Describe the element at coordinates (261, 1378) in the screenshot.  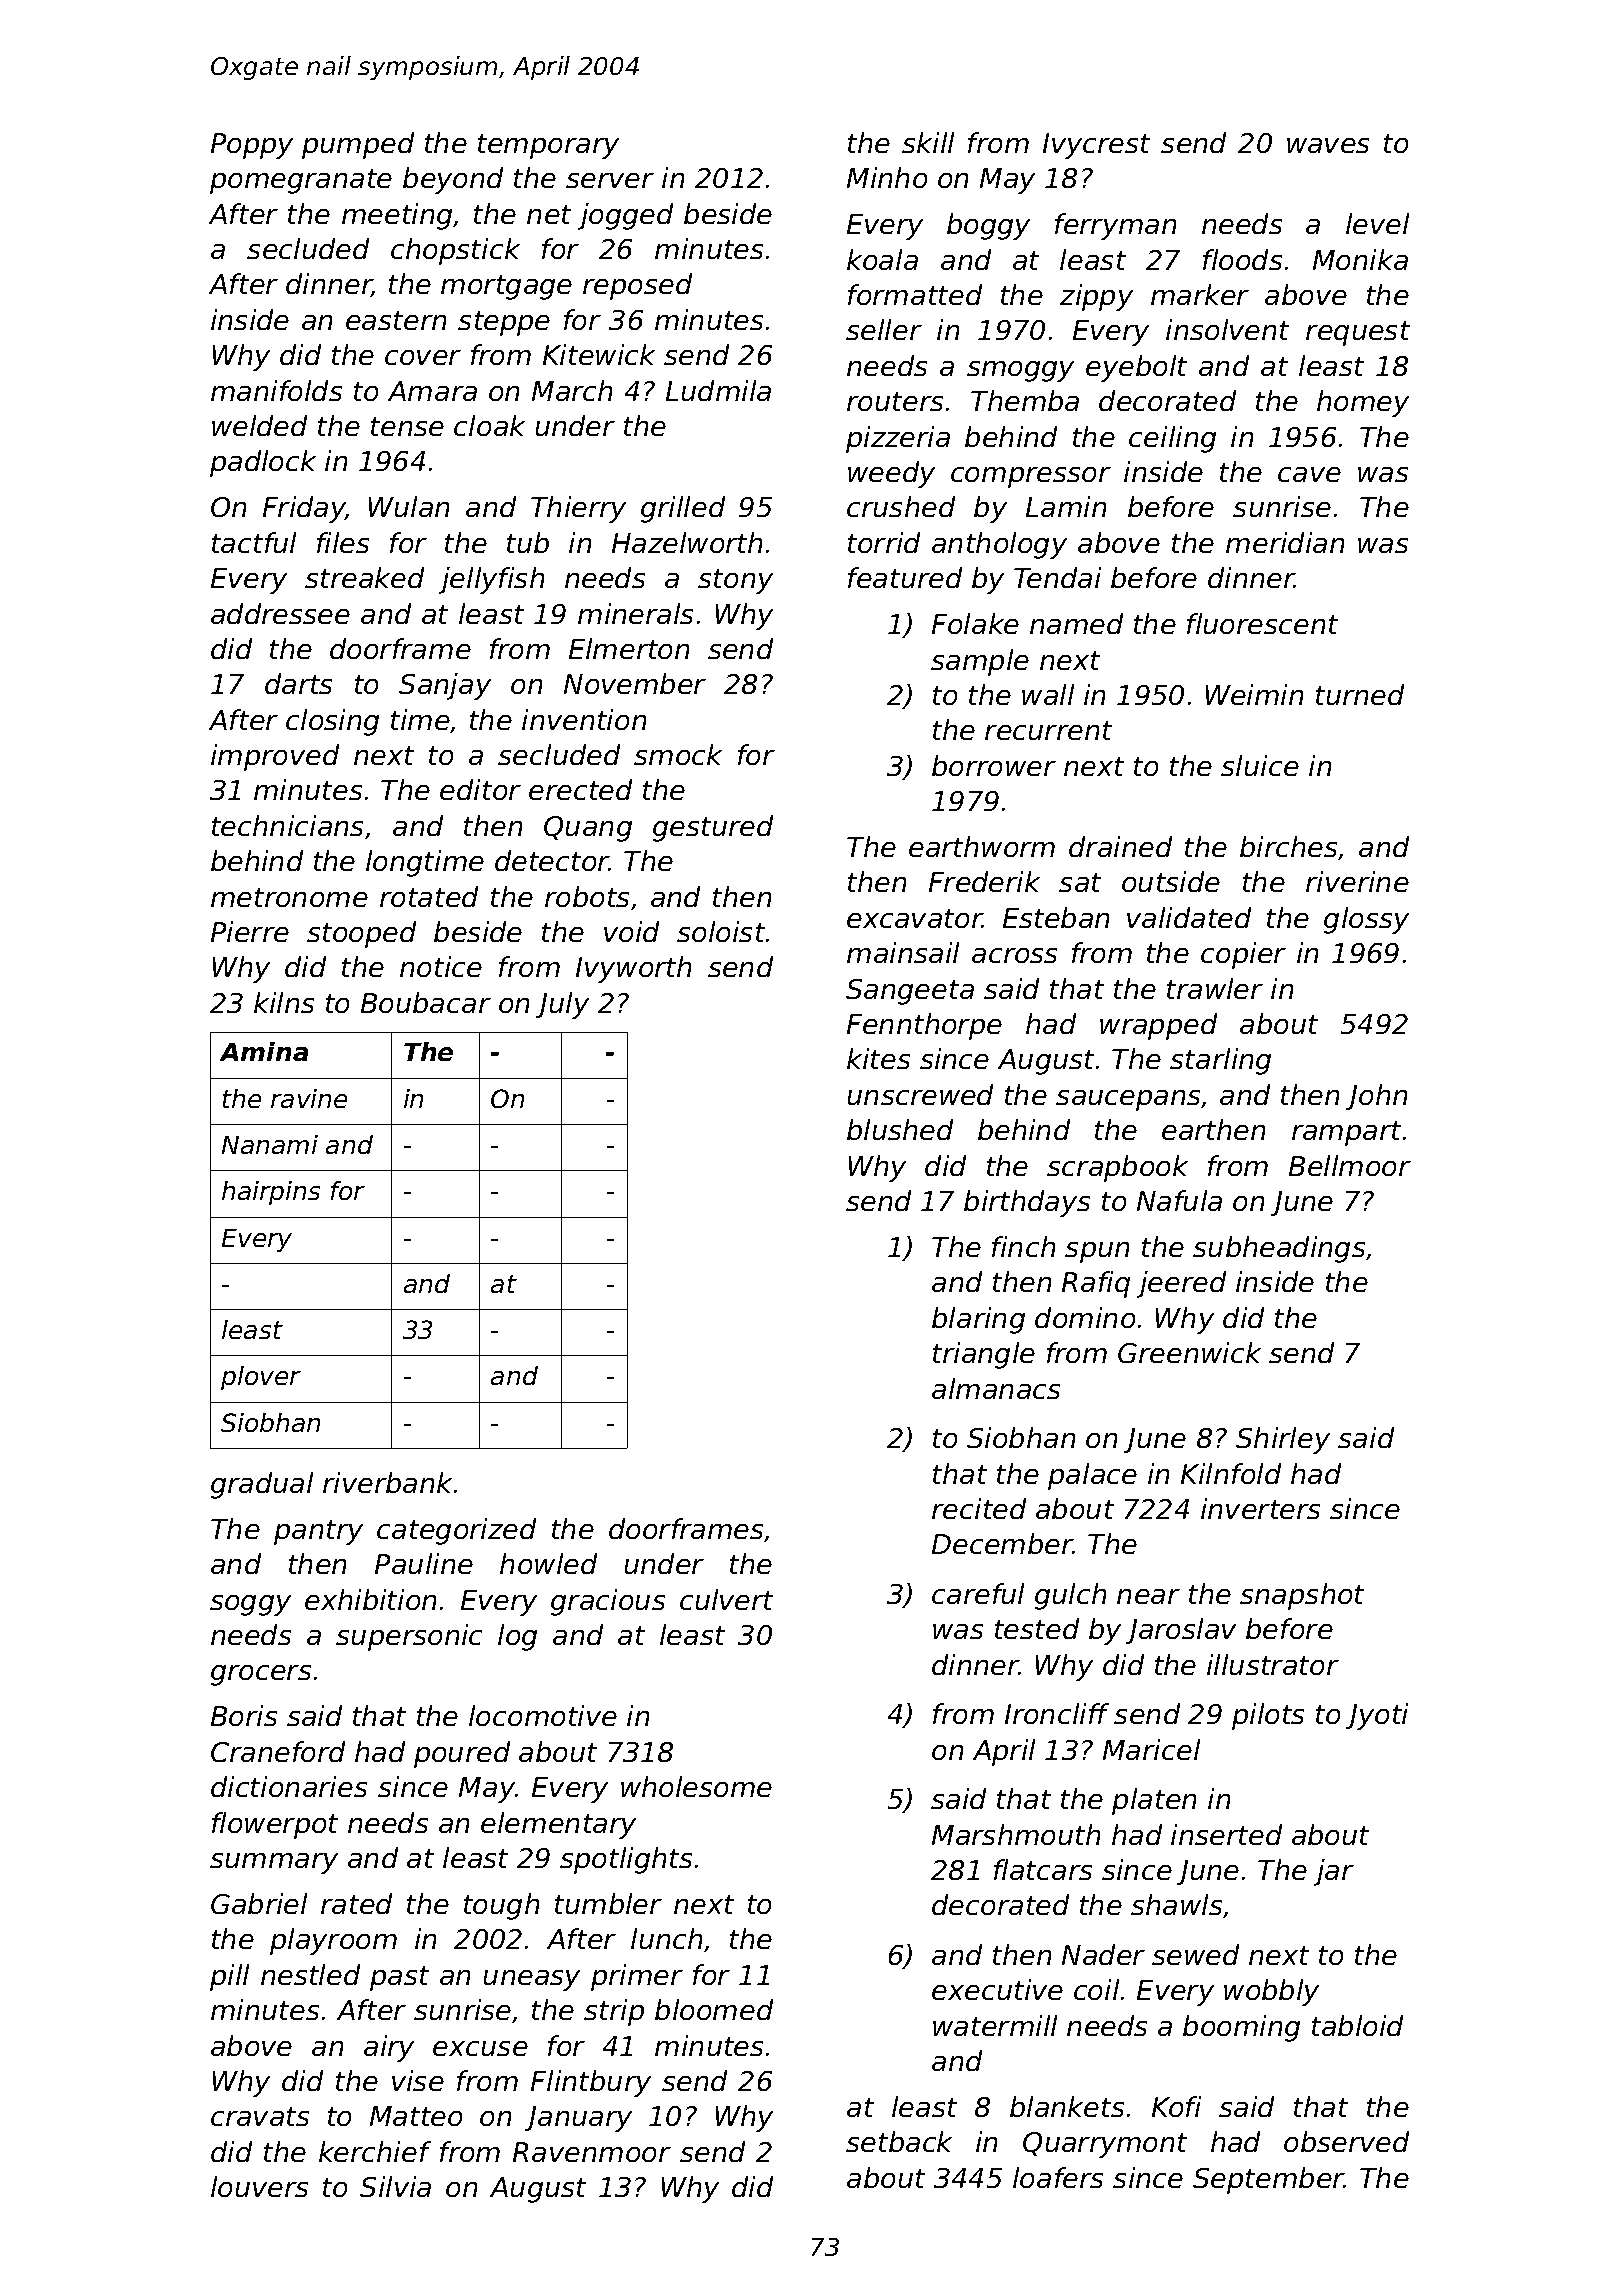
I see `plover` at that location.
